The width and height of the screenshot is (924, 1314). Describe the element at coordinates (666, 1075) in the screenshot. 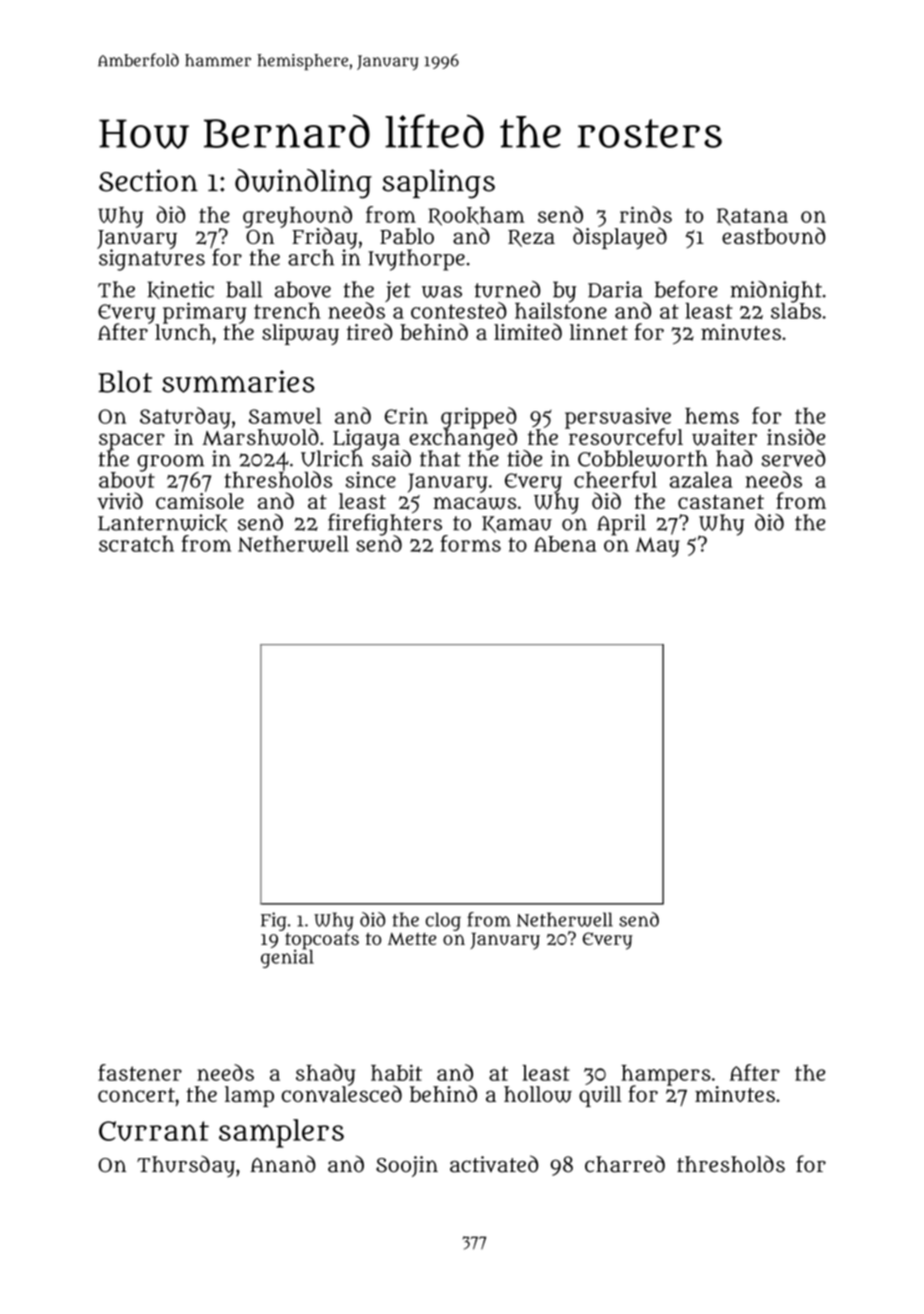

I see `hampers` at that location.
